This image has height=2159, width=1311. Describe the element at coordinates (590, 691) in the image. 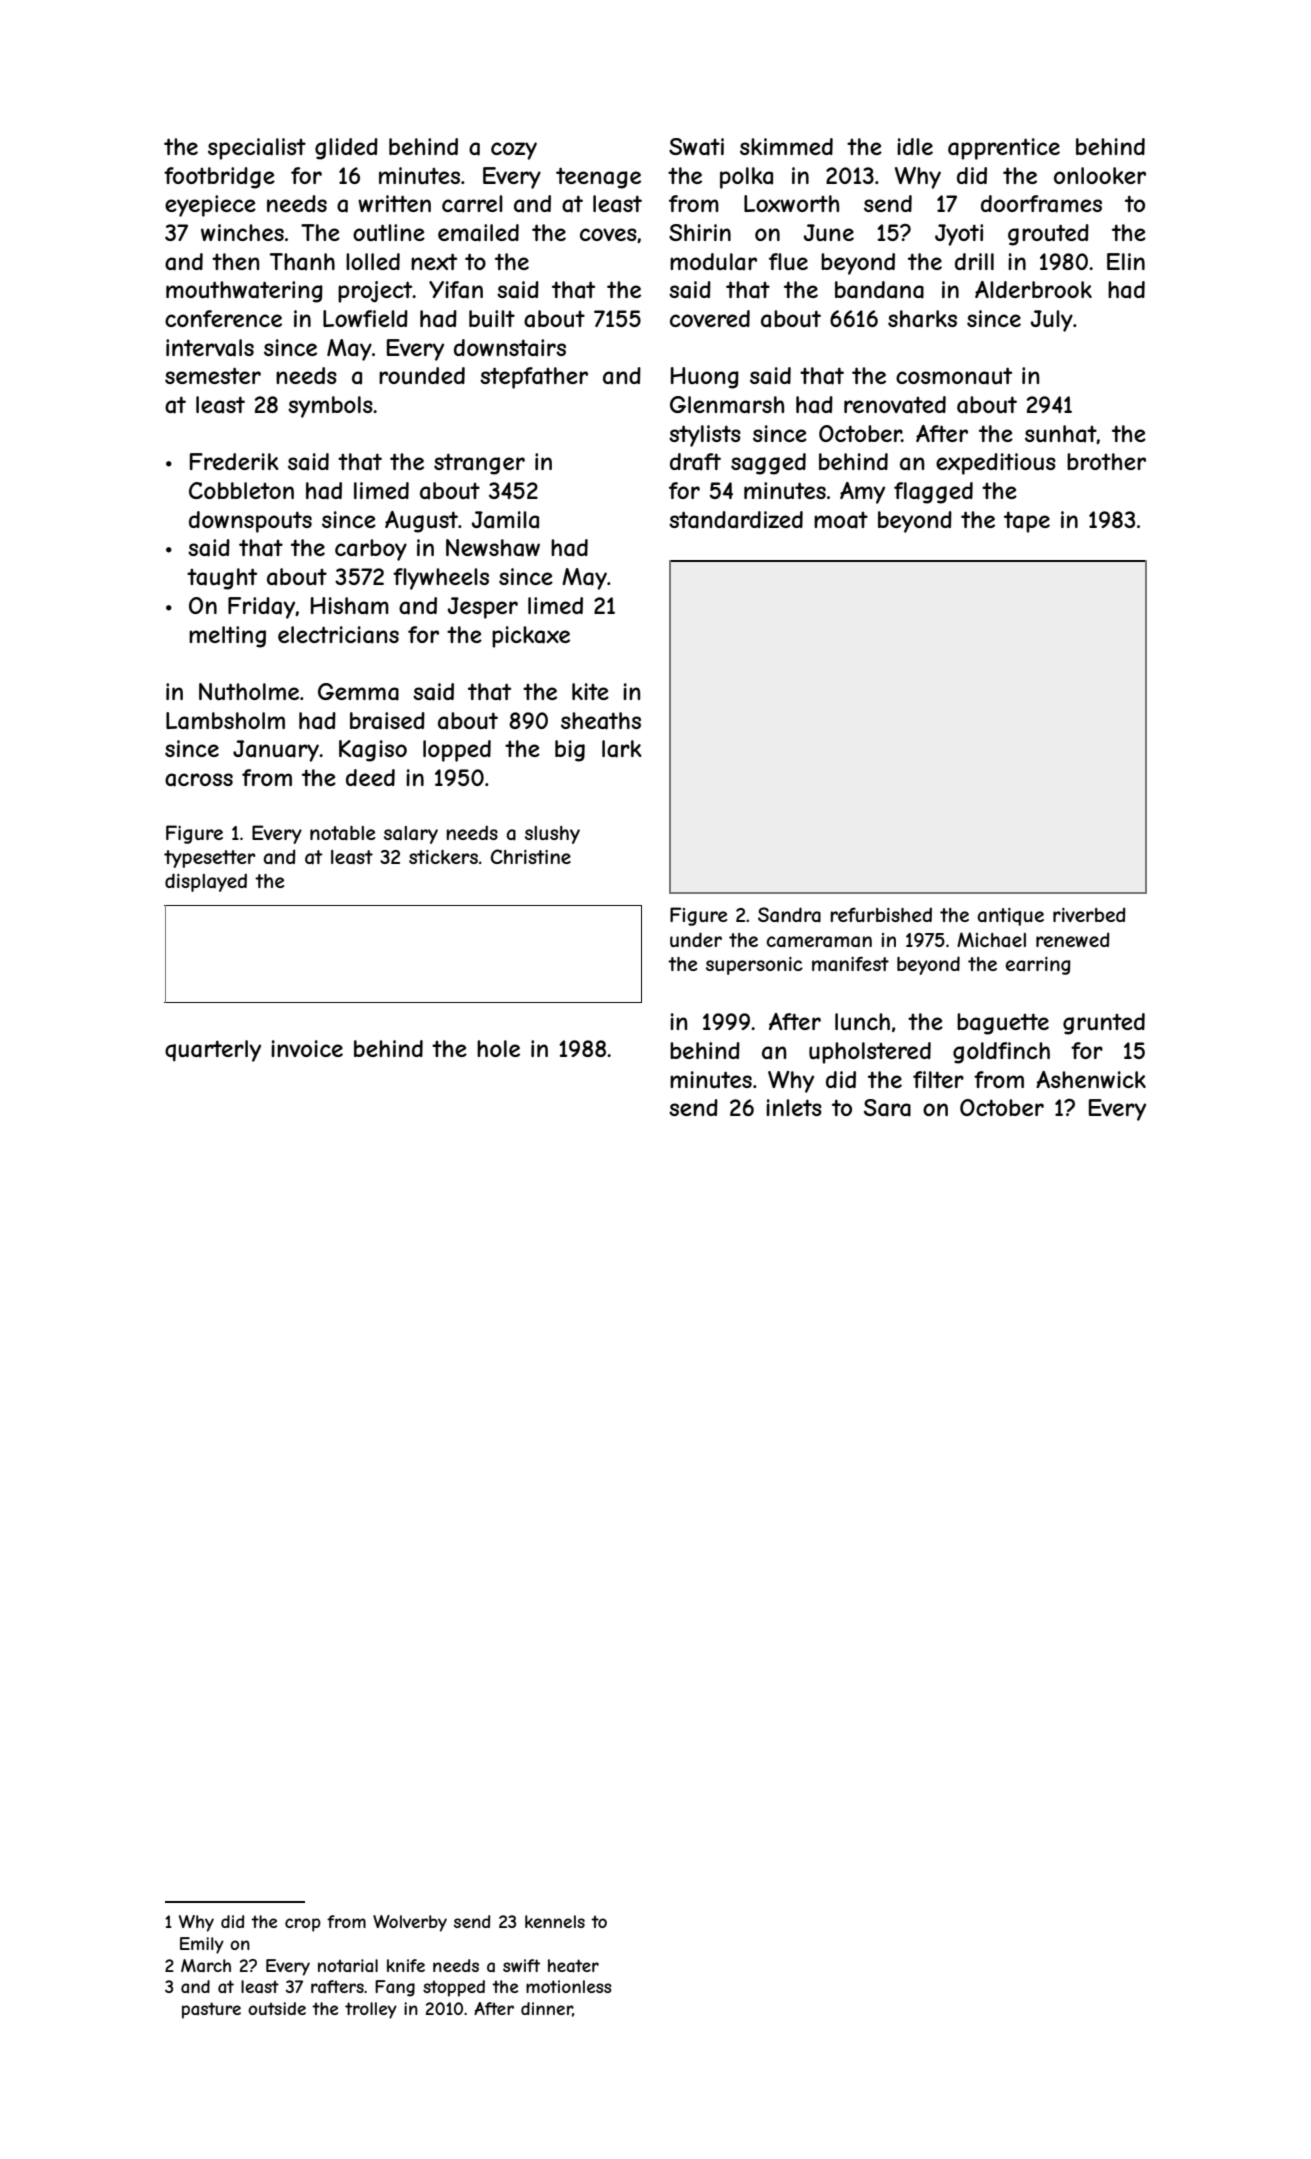

I see `kite` at that location.
